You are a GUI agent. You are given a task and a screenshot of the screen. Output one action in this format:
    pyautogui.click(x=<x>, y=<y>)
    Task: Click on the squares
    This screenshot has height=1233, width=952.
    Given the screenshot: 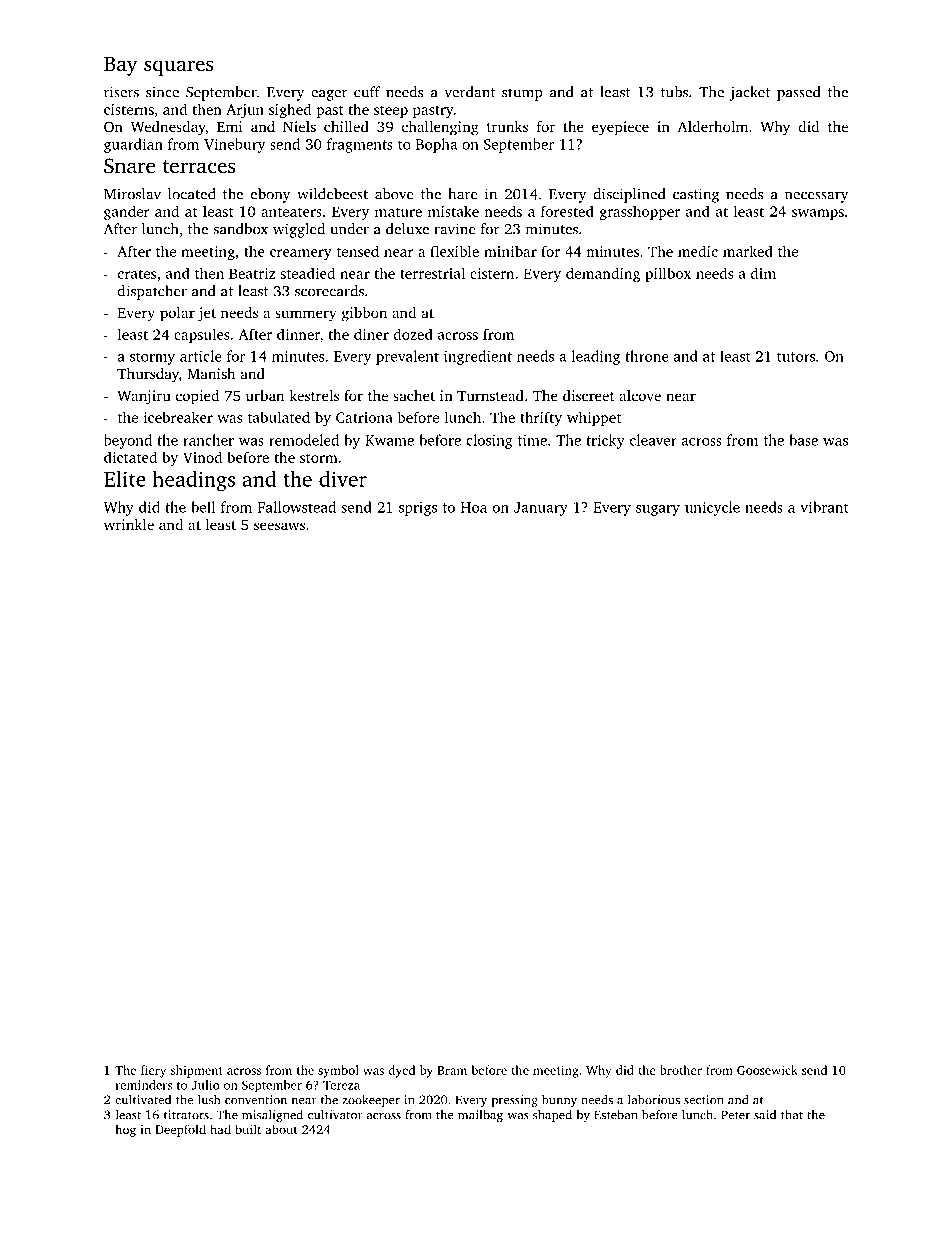 What is the action you would take?
    pyautogui.click(x=178, y=68)
